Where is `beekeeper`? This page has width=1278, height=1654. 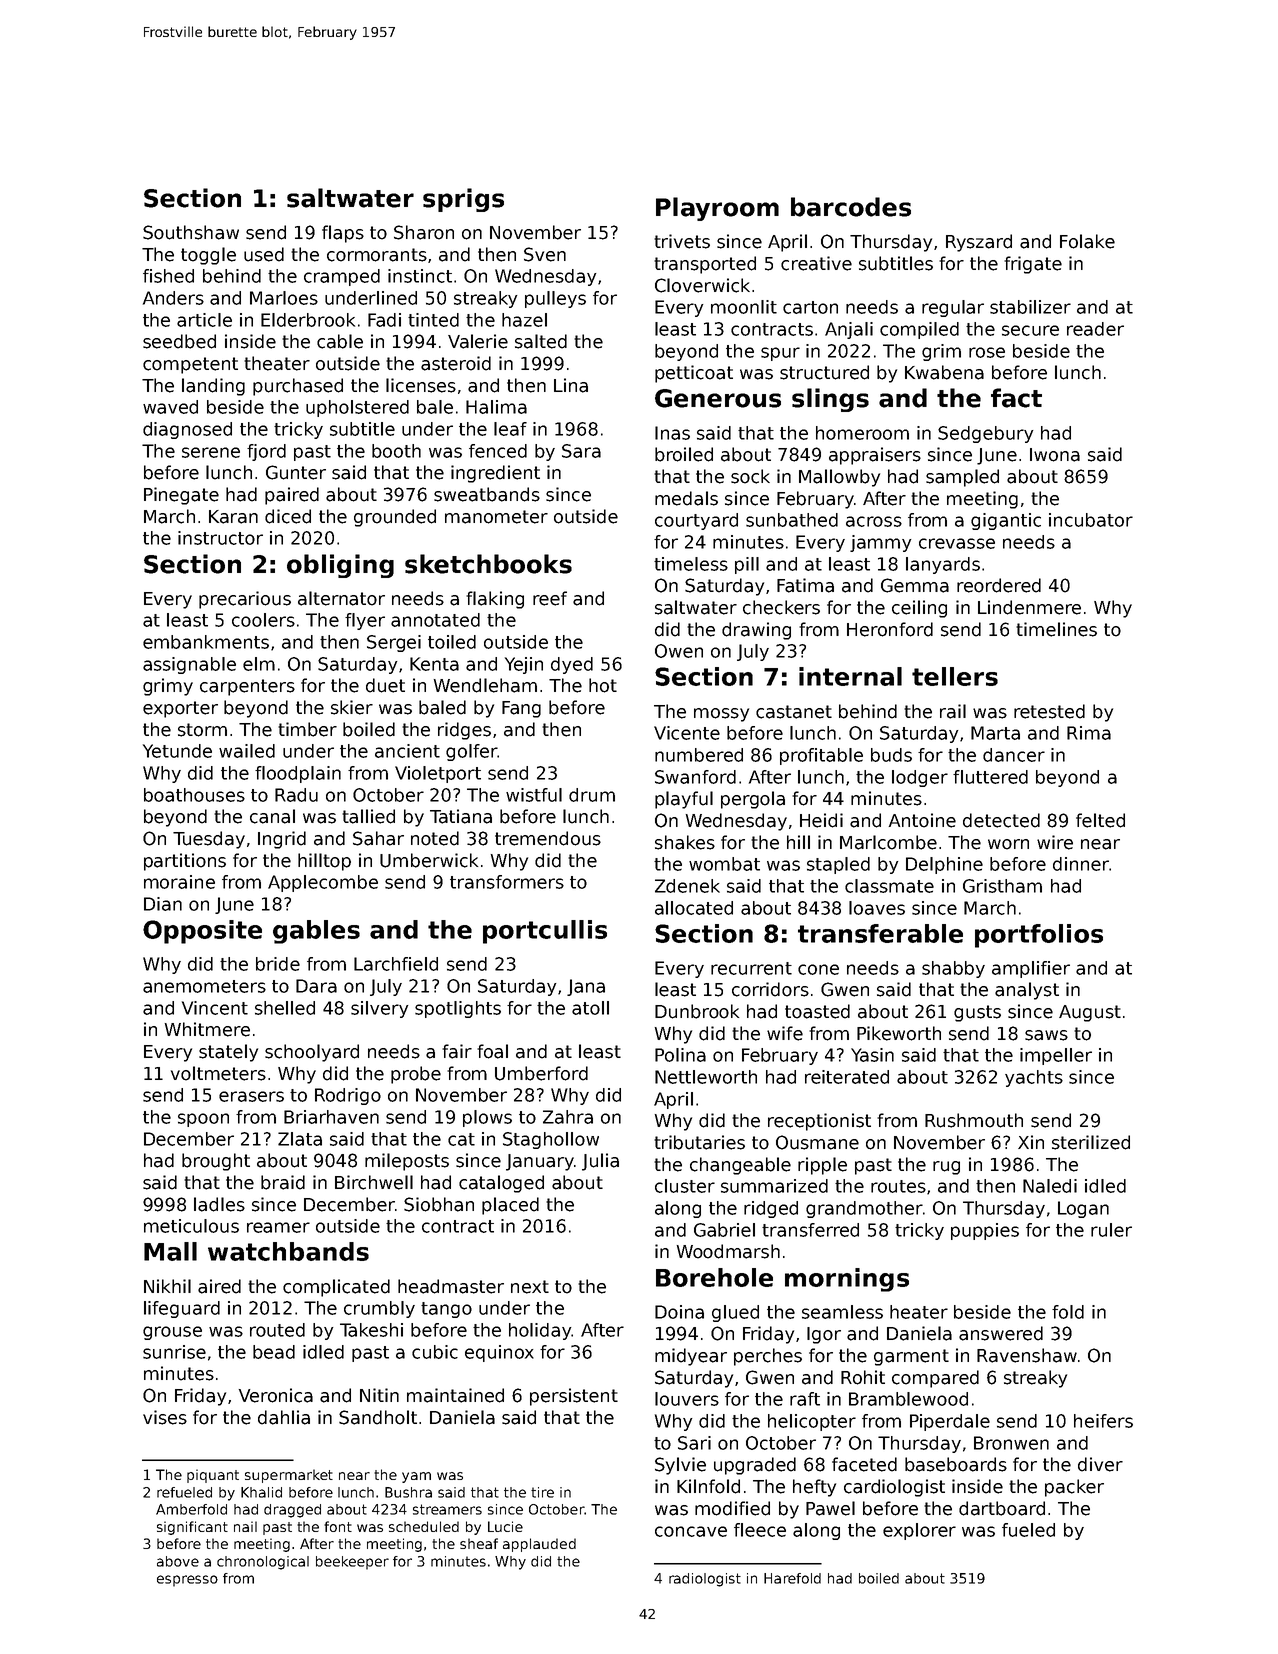 beekeeper is located at coordinates (352, 1563).
